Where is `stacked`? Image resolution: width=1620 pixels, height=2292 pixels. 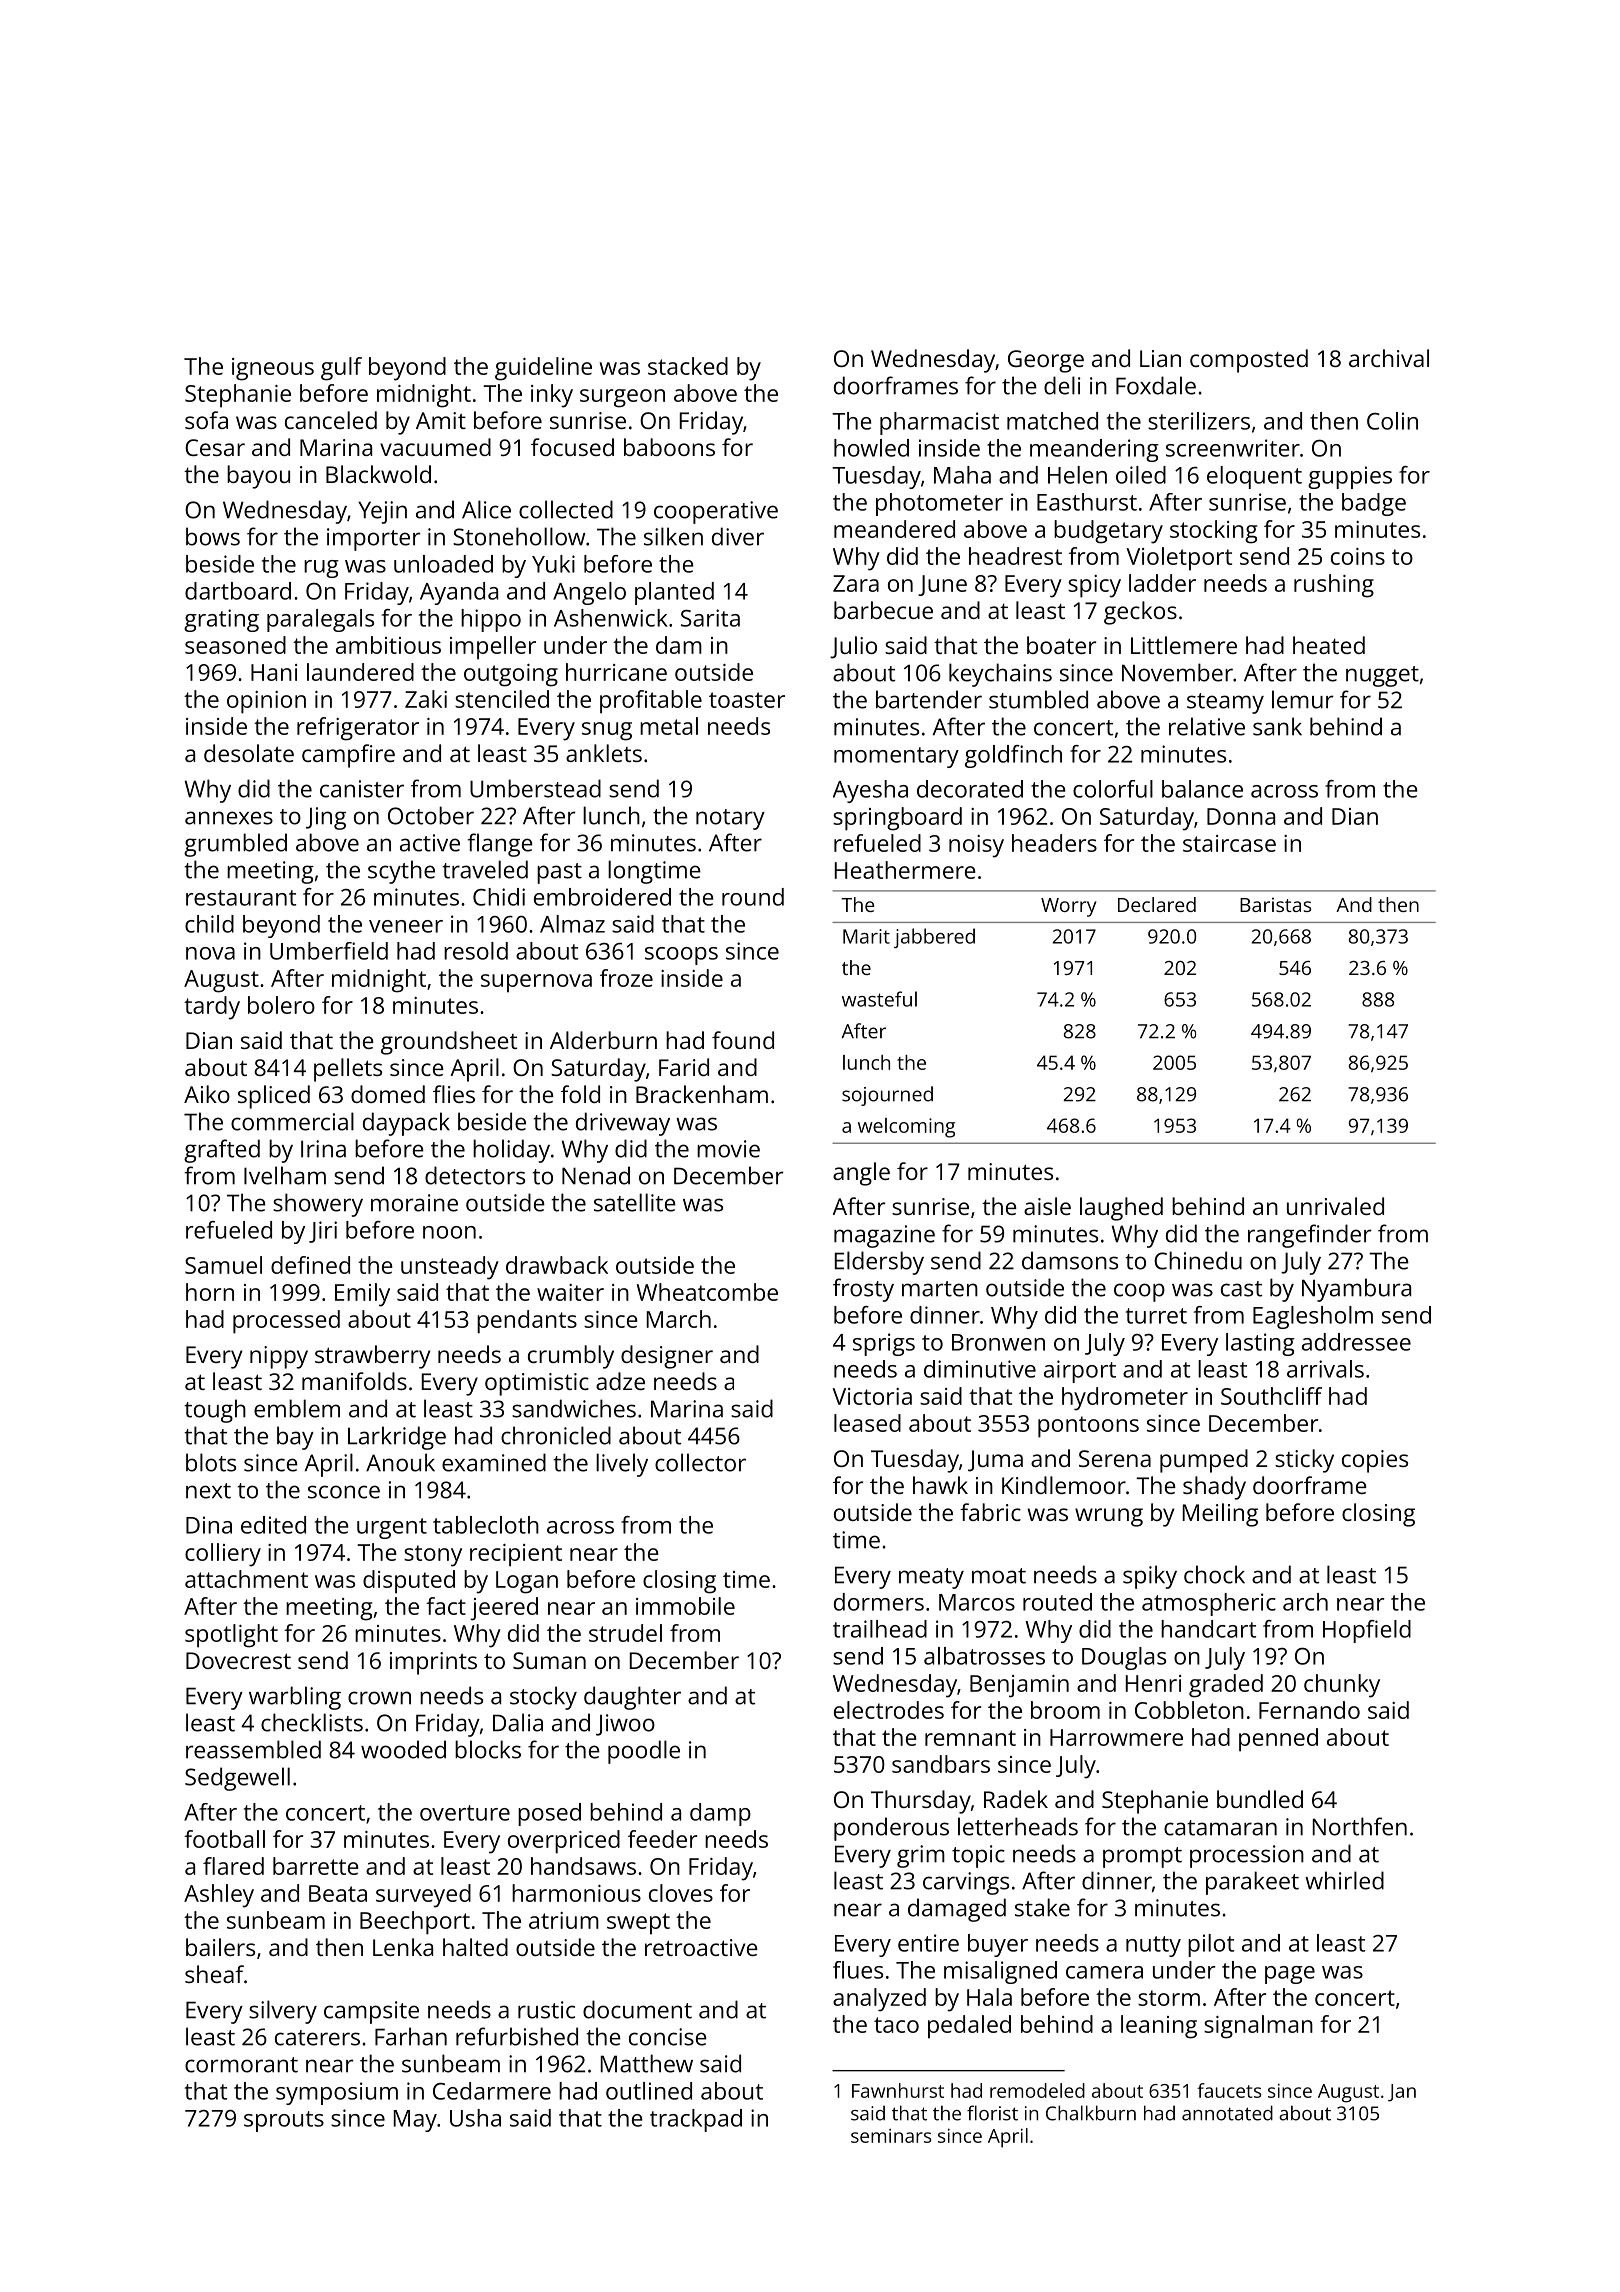 stacked is located at coordinates (688, 366).
